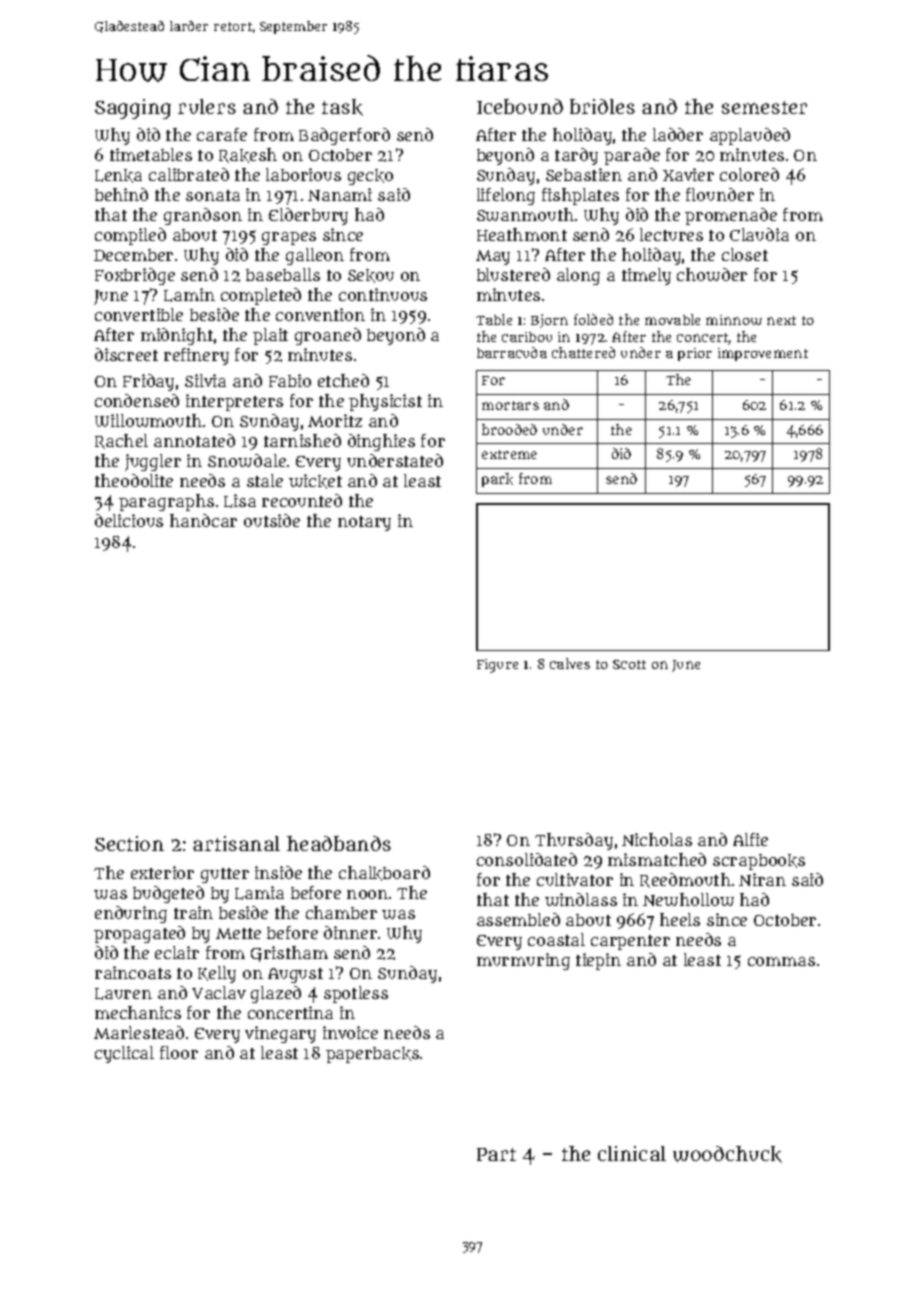 This screenshot has height=1314, width=924. Describe the element at coordinates (342, 107) in the screenshot. I see `task` at that location.
